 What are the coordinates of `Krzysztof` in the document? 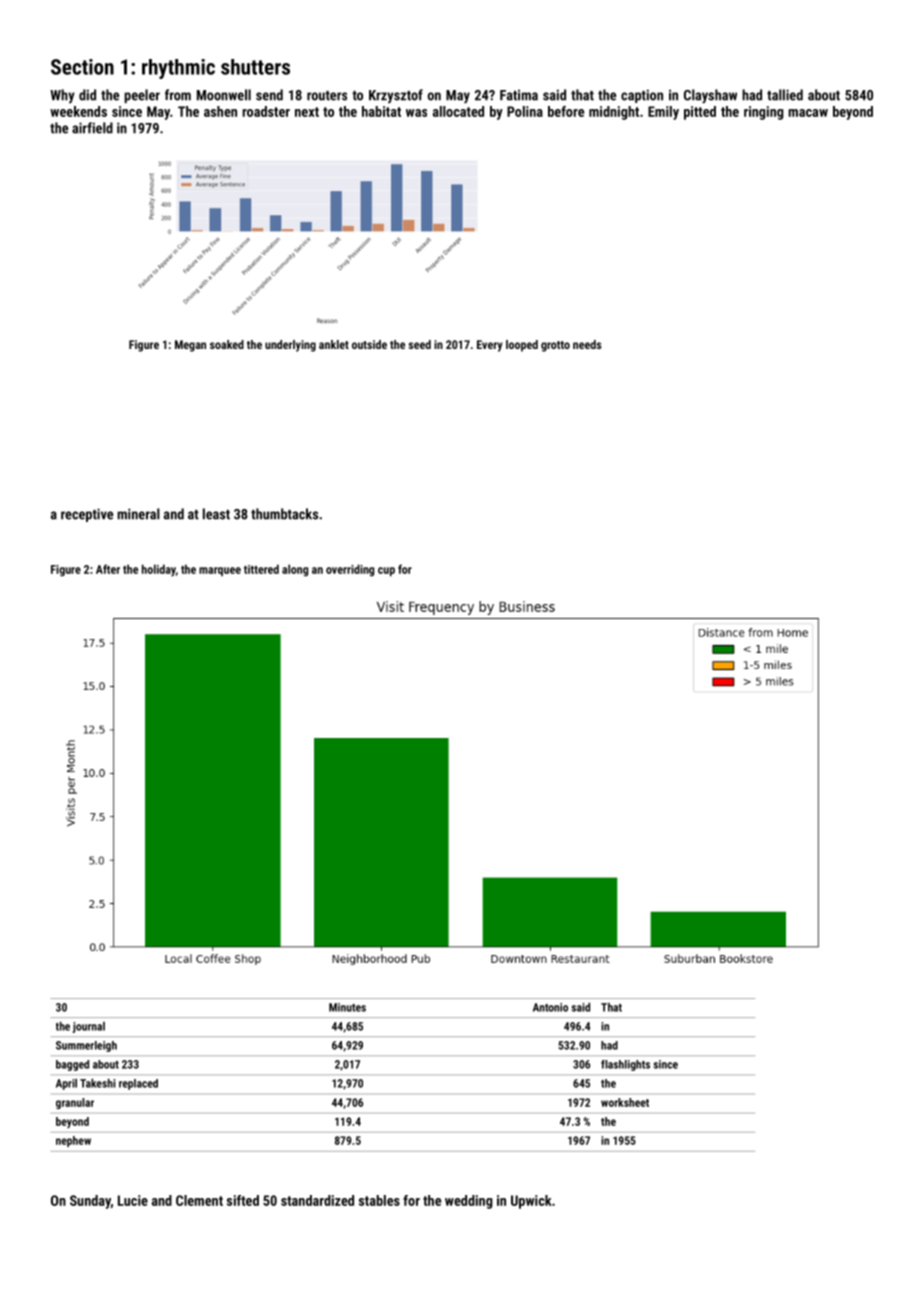 It's located at (396, 96).
